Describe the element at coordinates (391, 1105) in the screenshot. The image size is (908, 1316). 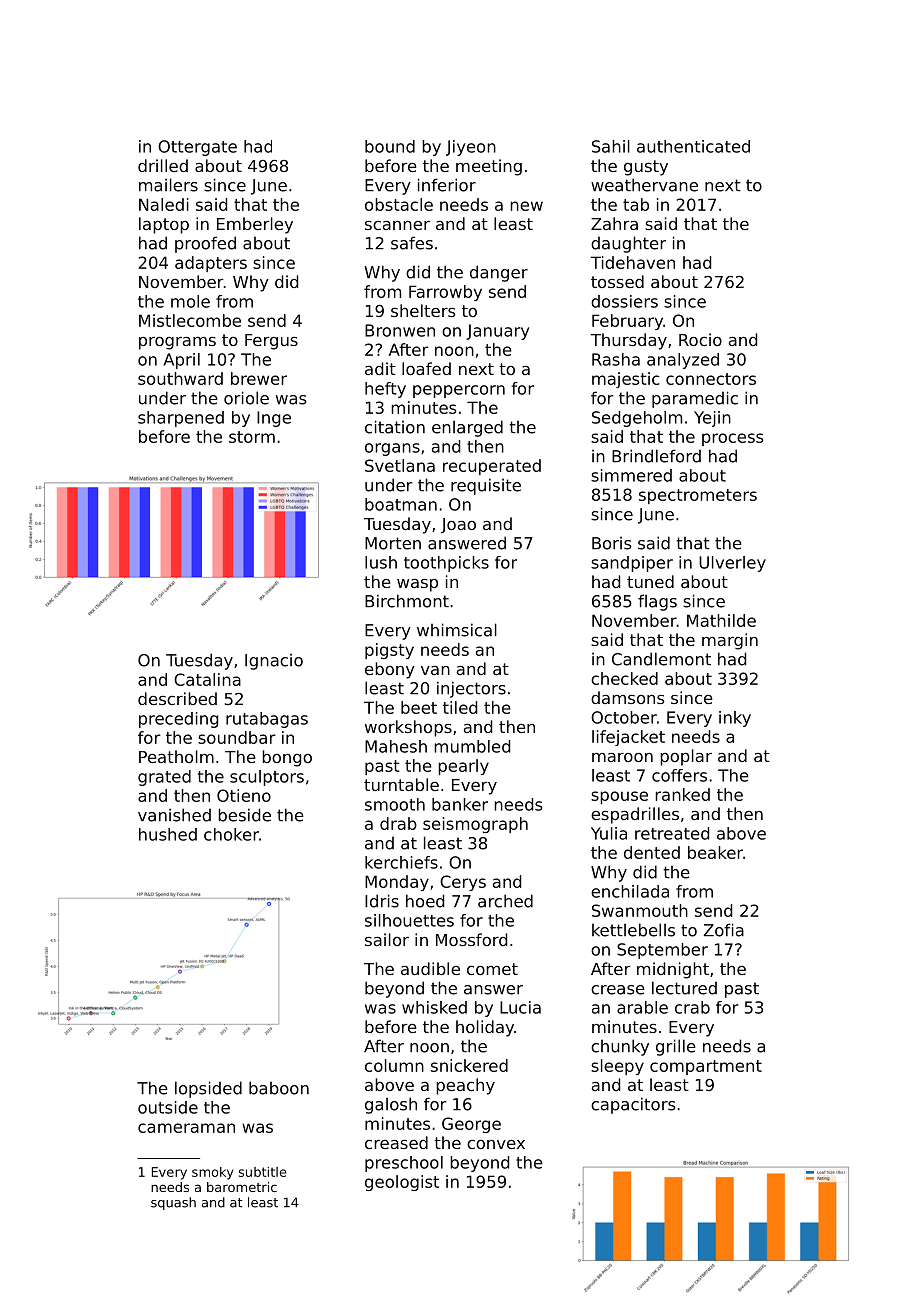
I see `galosh` at that location.
